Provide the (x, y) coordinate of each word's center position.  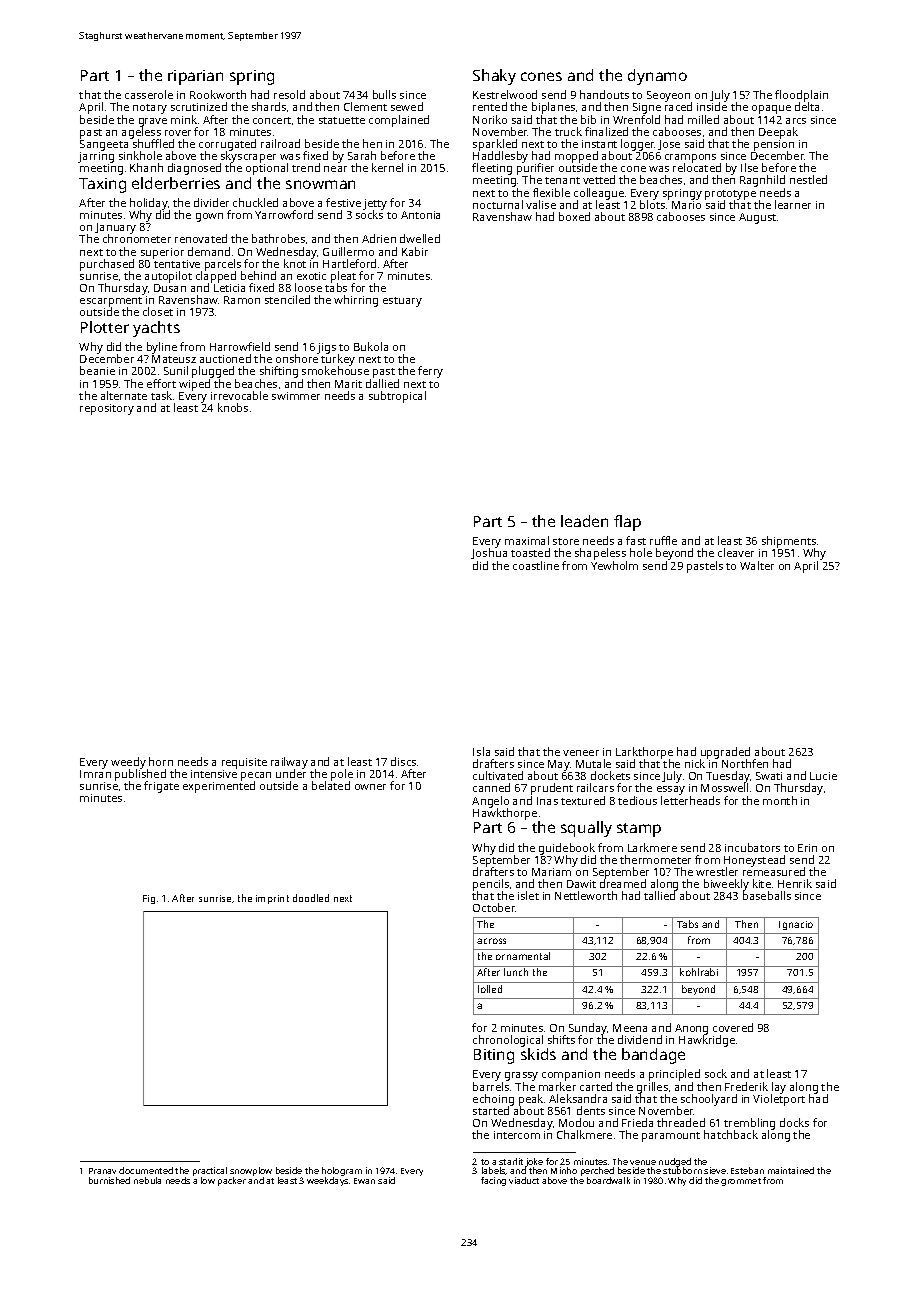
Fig (149, 899)
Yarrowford (284, 214)
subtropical (397, 397)
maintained (791, 1170)
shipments (789, 542)
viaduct (524, 1180)
